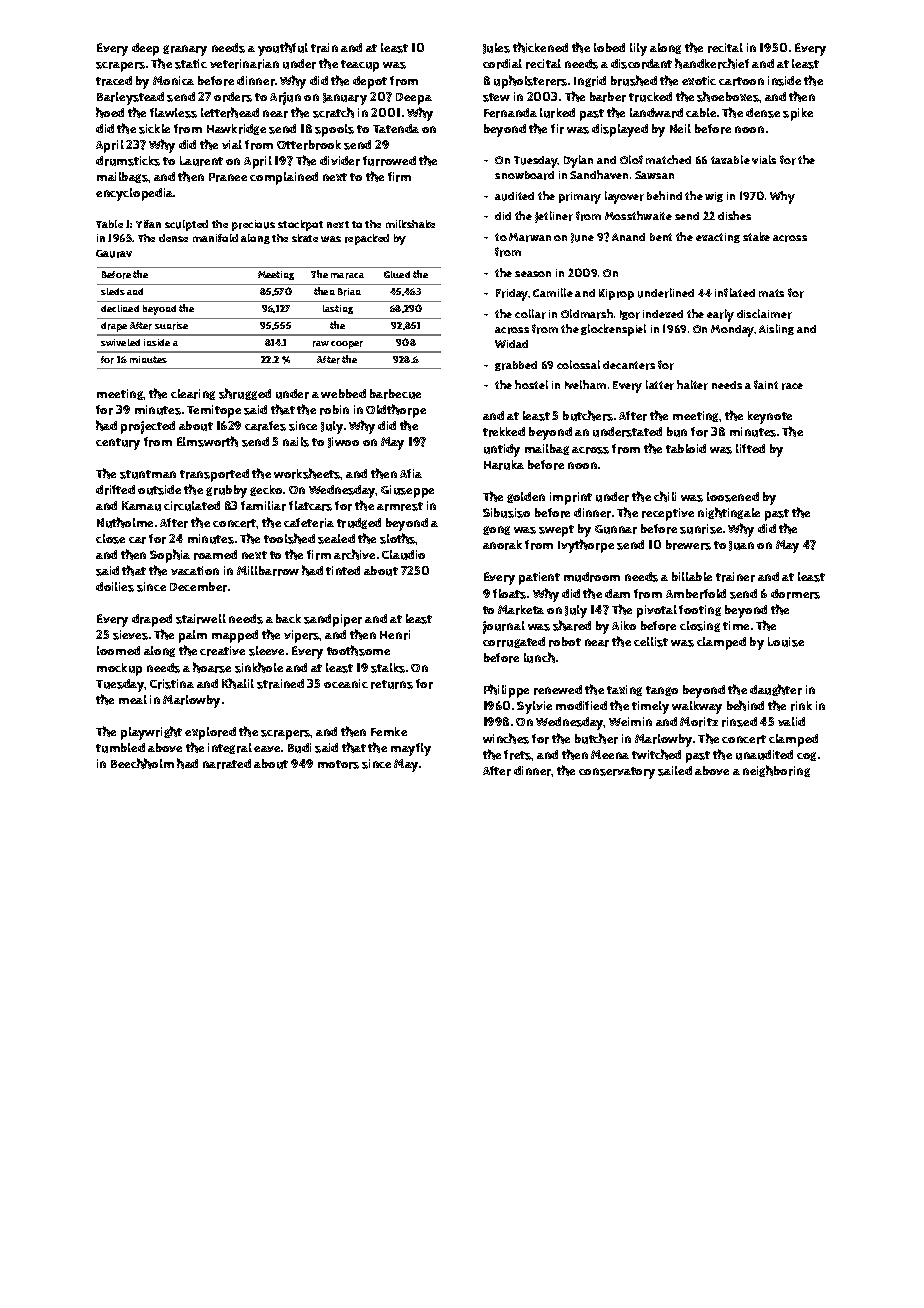 This screenshot has width=924, height=1308. What do you see at coordinates (346, 683) in the screenshot?
I see `oceanic` at bounding box center [346, 683].
